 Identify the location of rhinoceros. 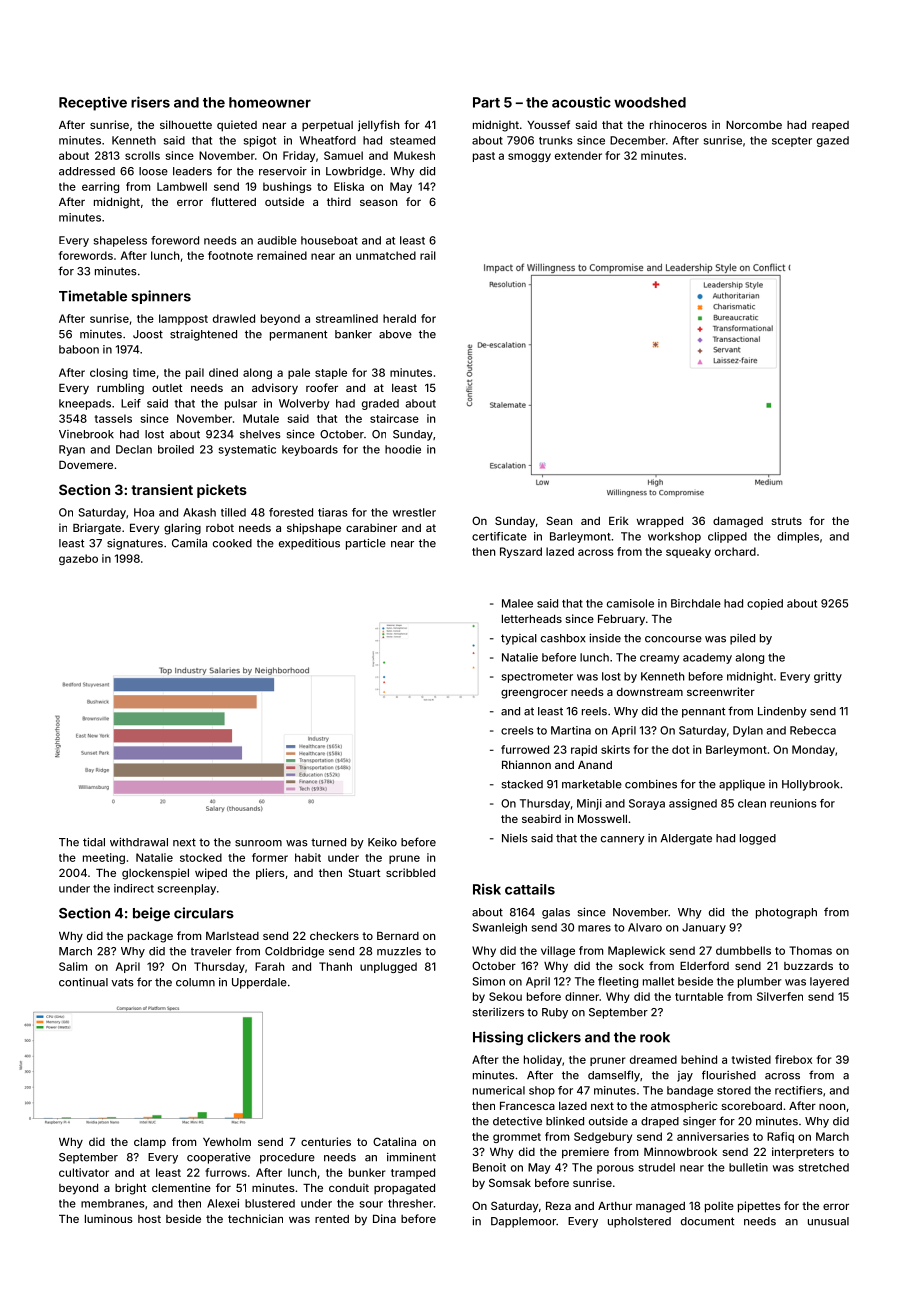
(678, 124).
